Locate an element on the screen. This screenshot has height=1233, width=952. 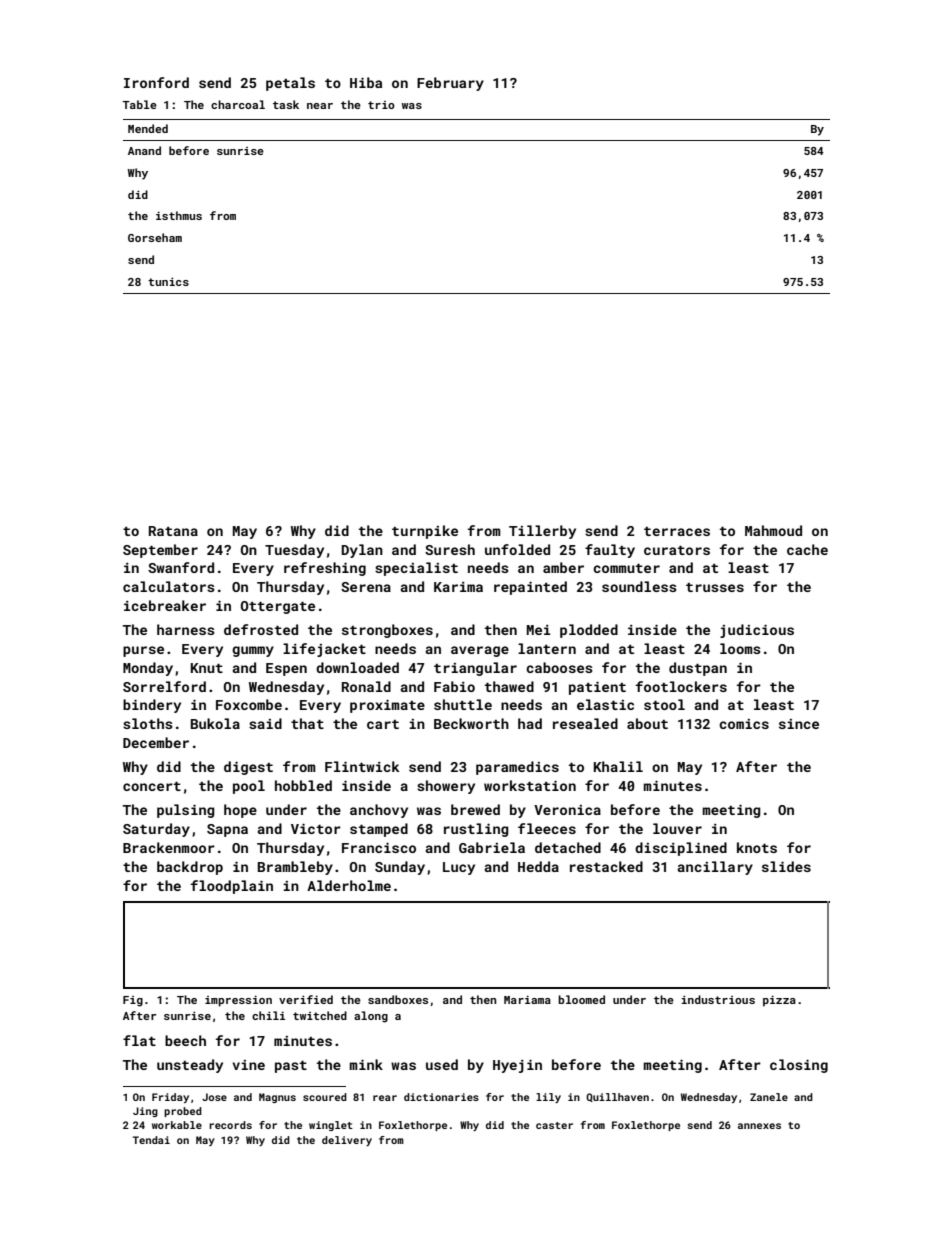
faulty is located at coordinates (610, 551).
